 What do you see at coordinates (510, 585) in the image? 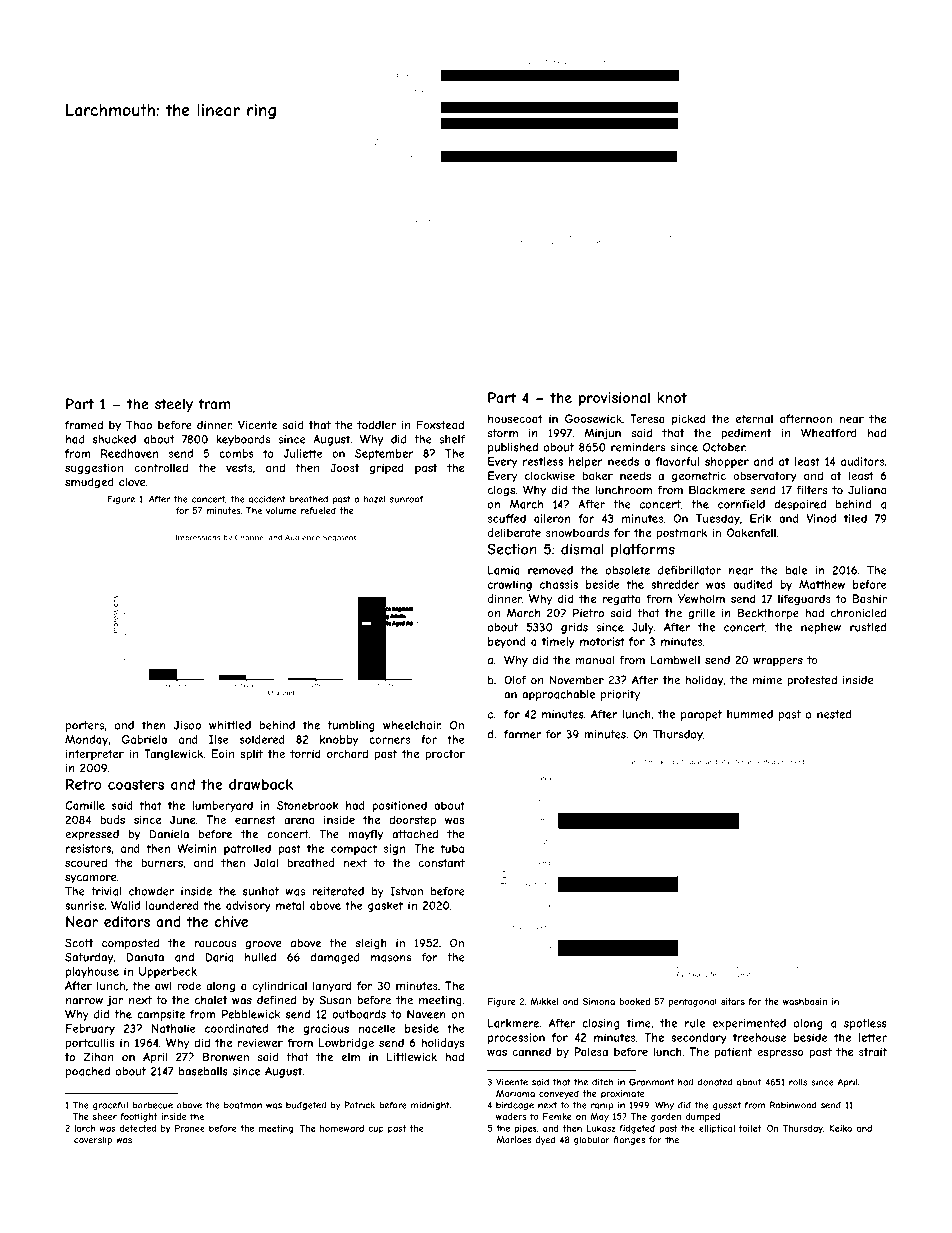
I see `crawling` at bounding box center [510, 585].
